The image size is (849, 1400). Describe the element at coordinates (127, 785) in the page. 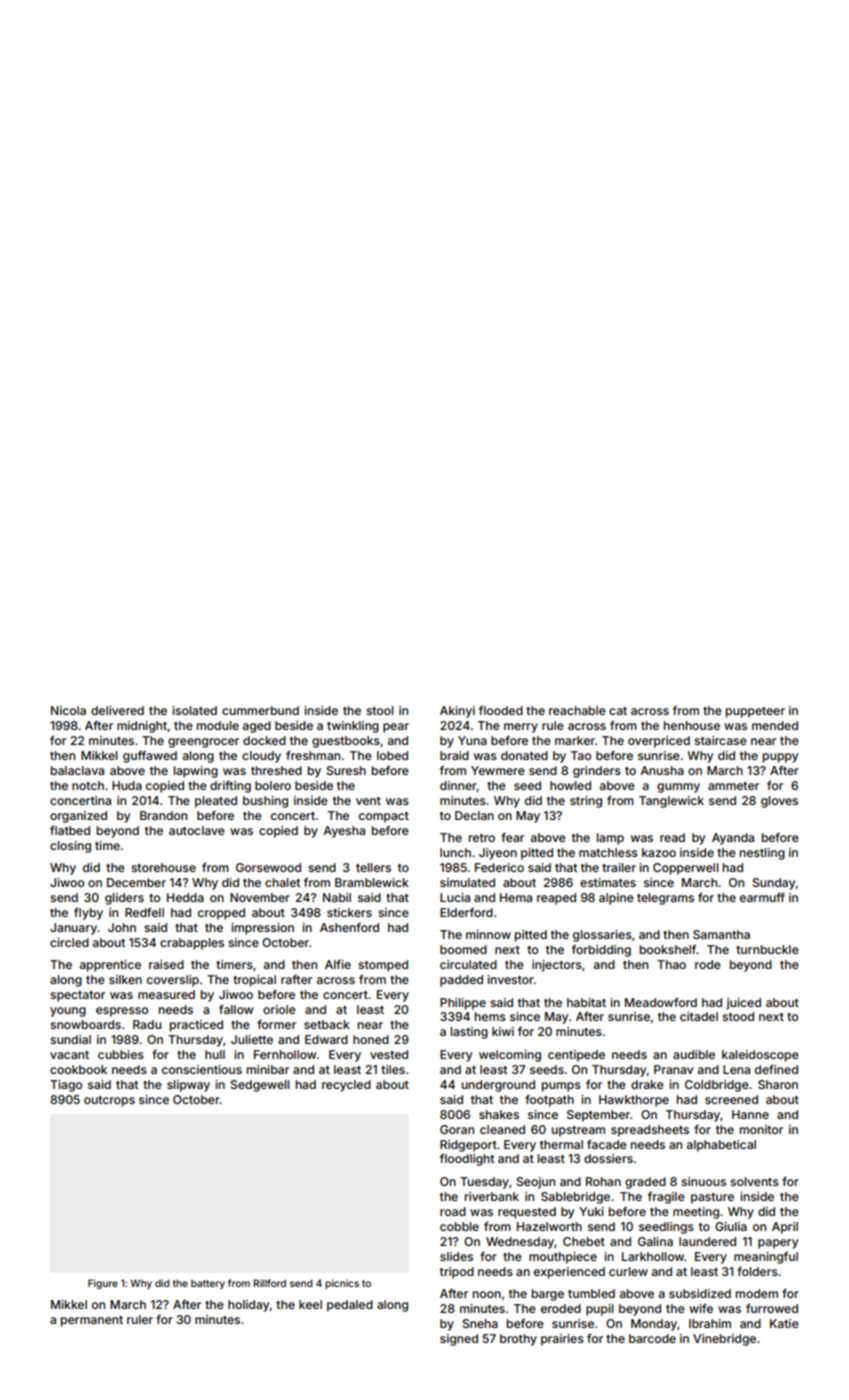

I see `Huda` at that location.
